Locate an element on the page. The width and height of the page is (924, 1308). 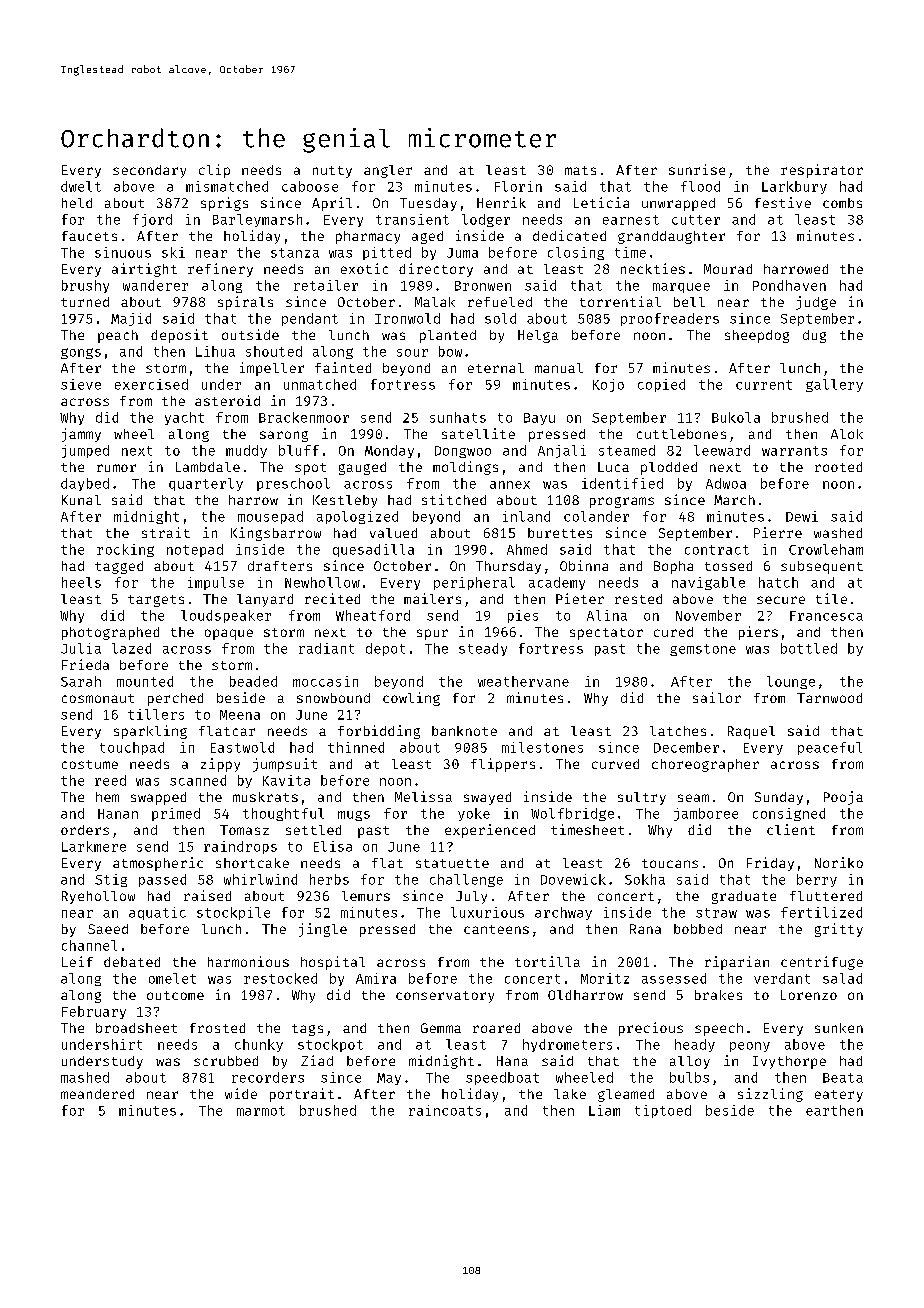
gongs is located at coordinates (81, 353).
